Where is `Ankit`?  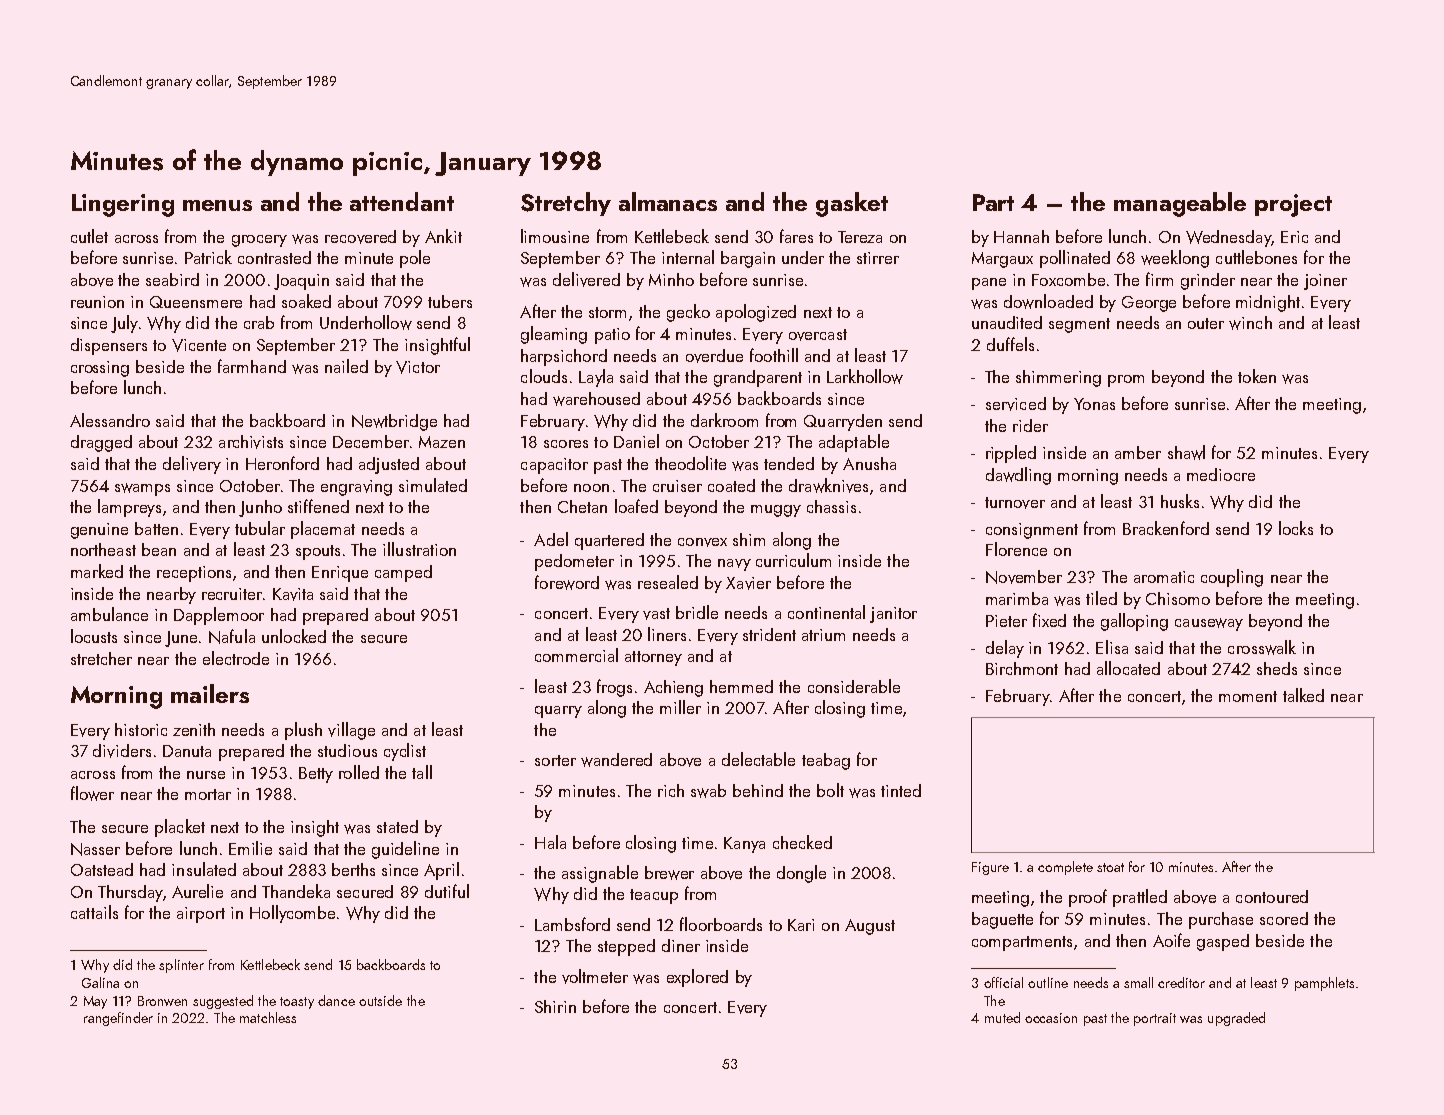
Ankit is located at coordinates (443, 236).
